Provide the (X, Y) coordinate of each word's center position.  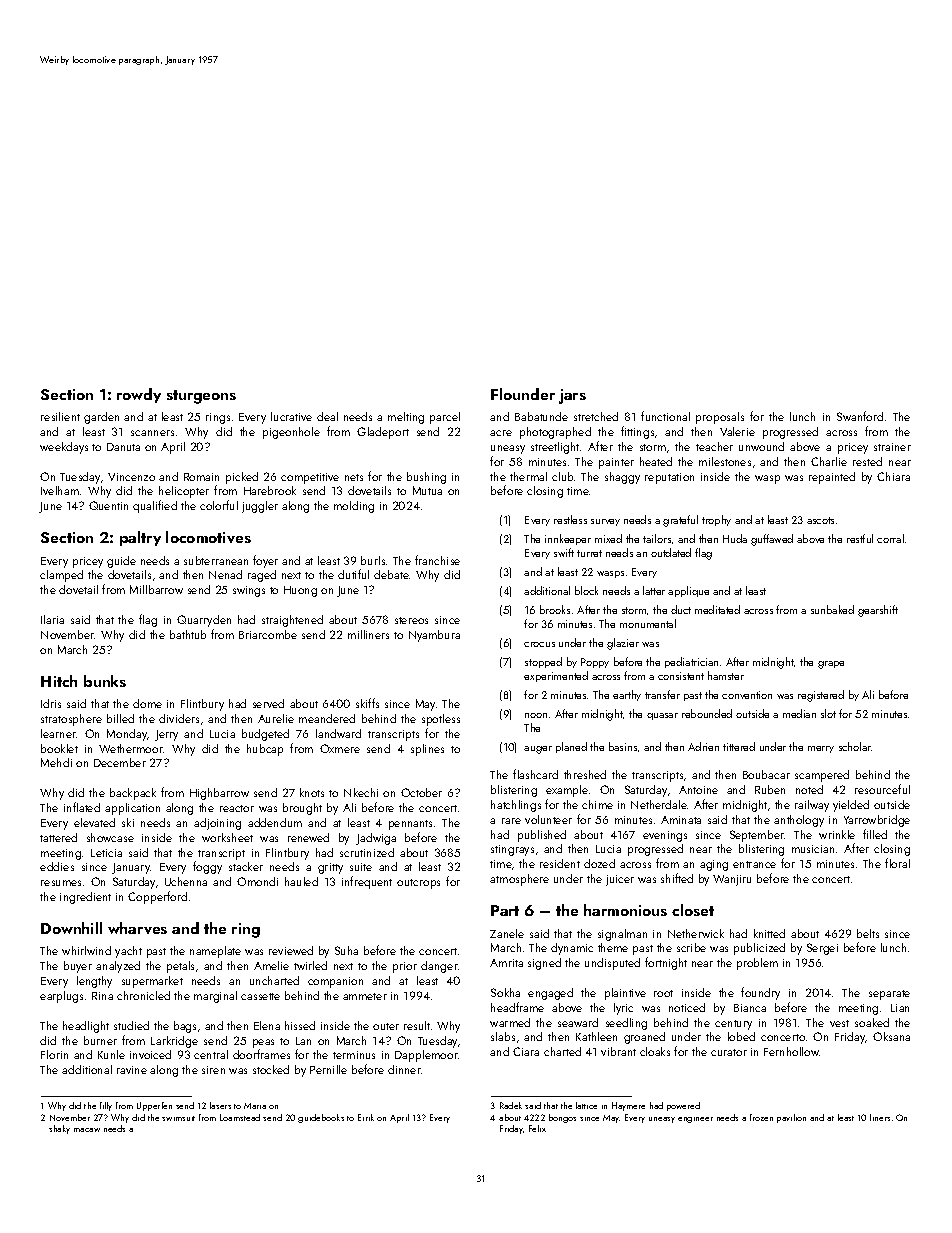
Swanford (860, 416)
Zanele (507, 933)
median (799, 713)
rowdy (139, 395)
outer (386, 1026)
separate (889, 995)
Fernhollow (791, 1051)
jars (572, 396)
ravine (132, 1070)
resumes (61, 883)
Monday (127, 735)
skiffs (367, 703)
